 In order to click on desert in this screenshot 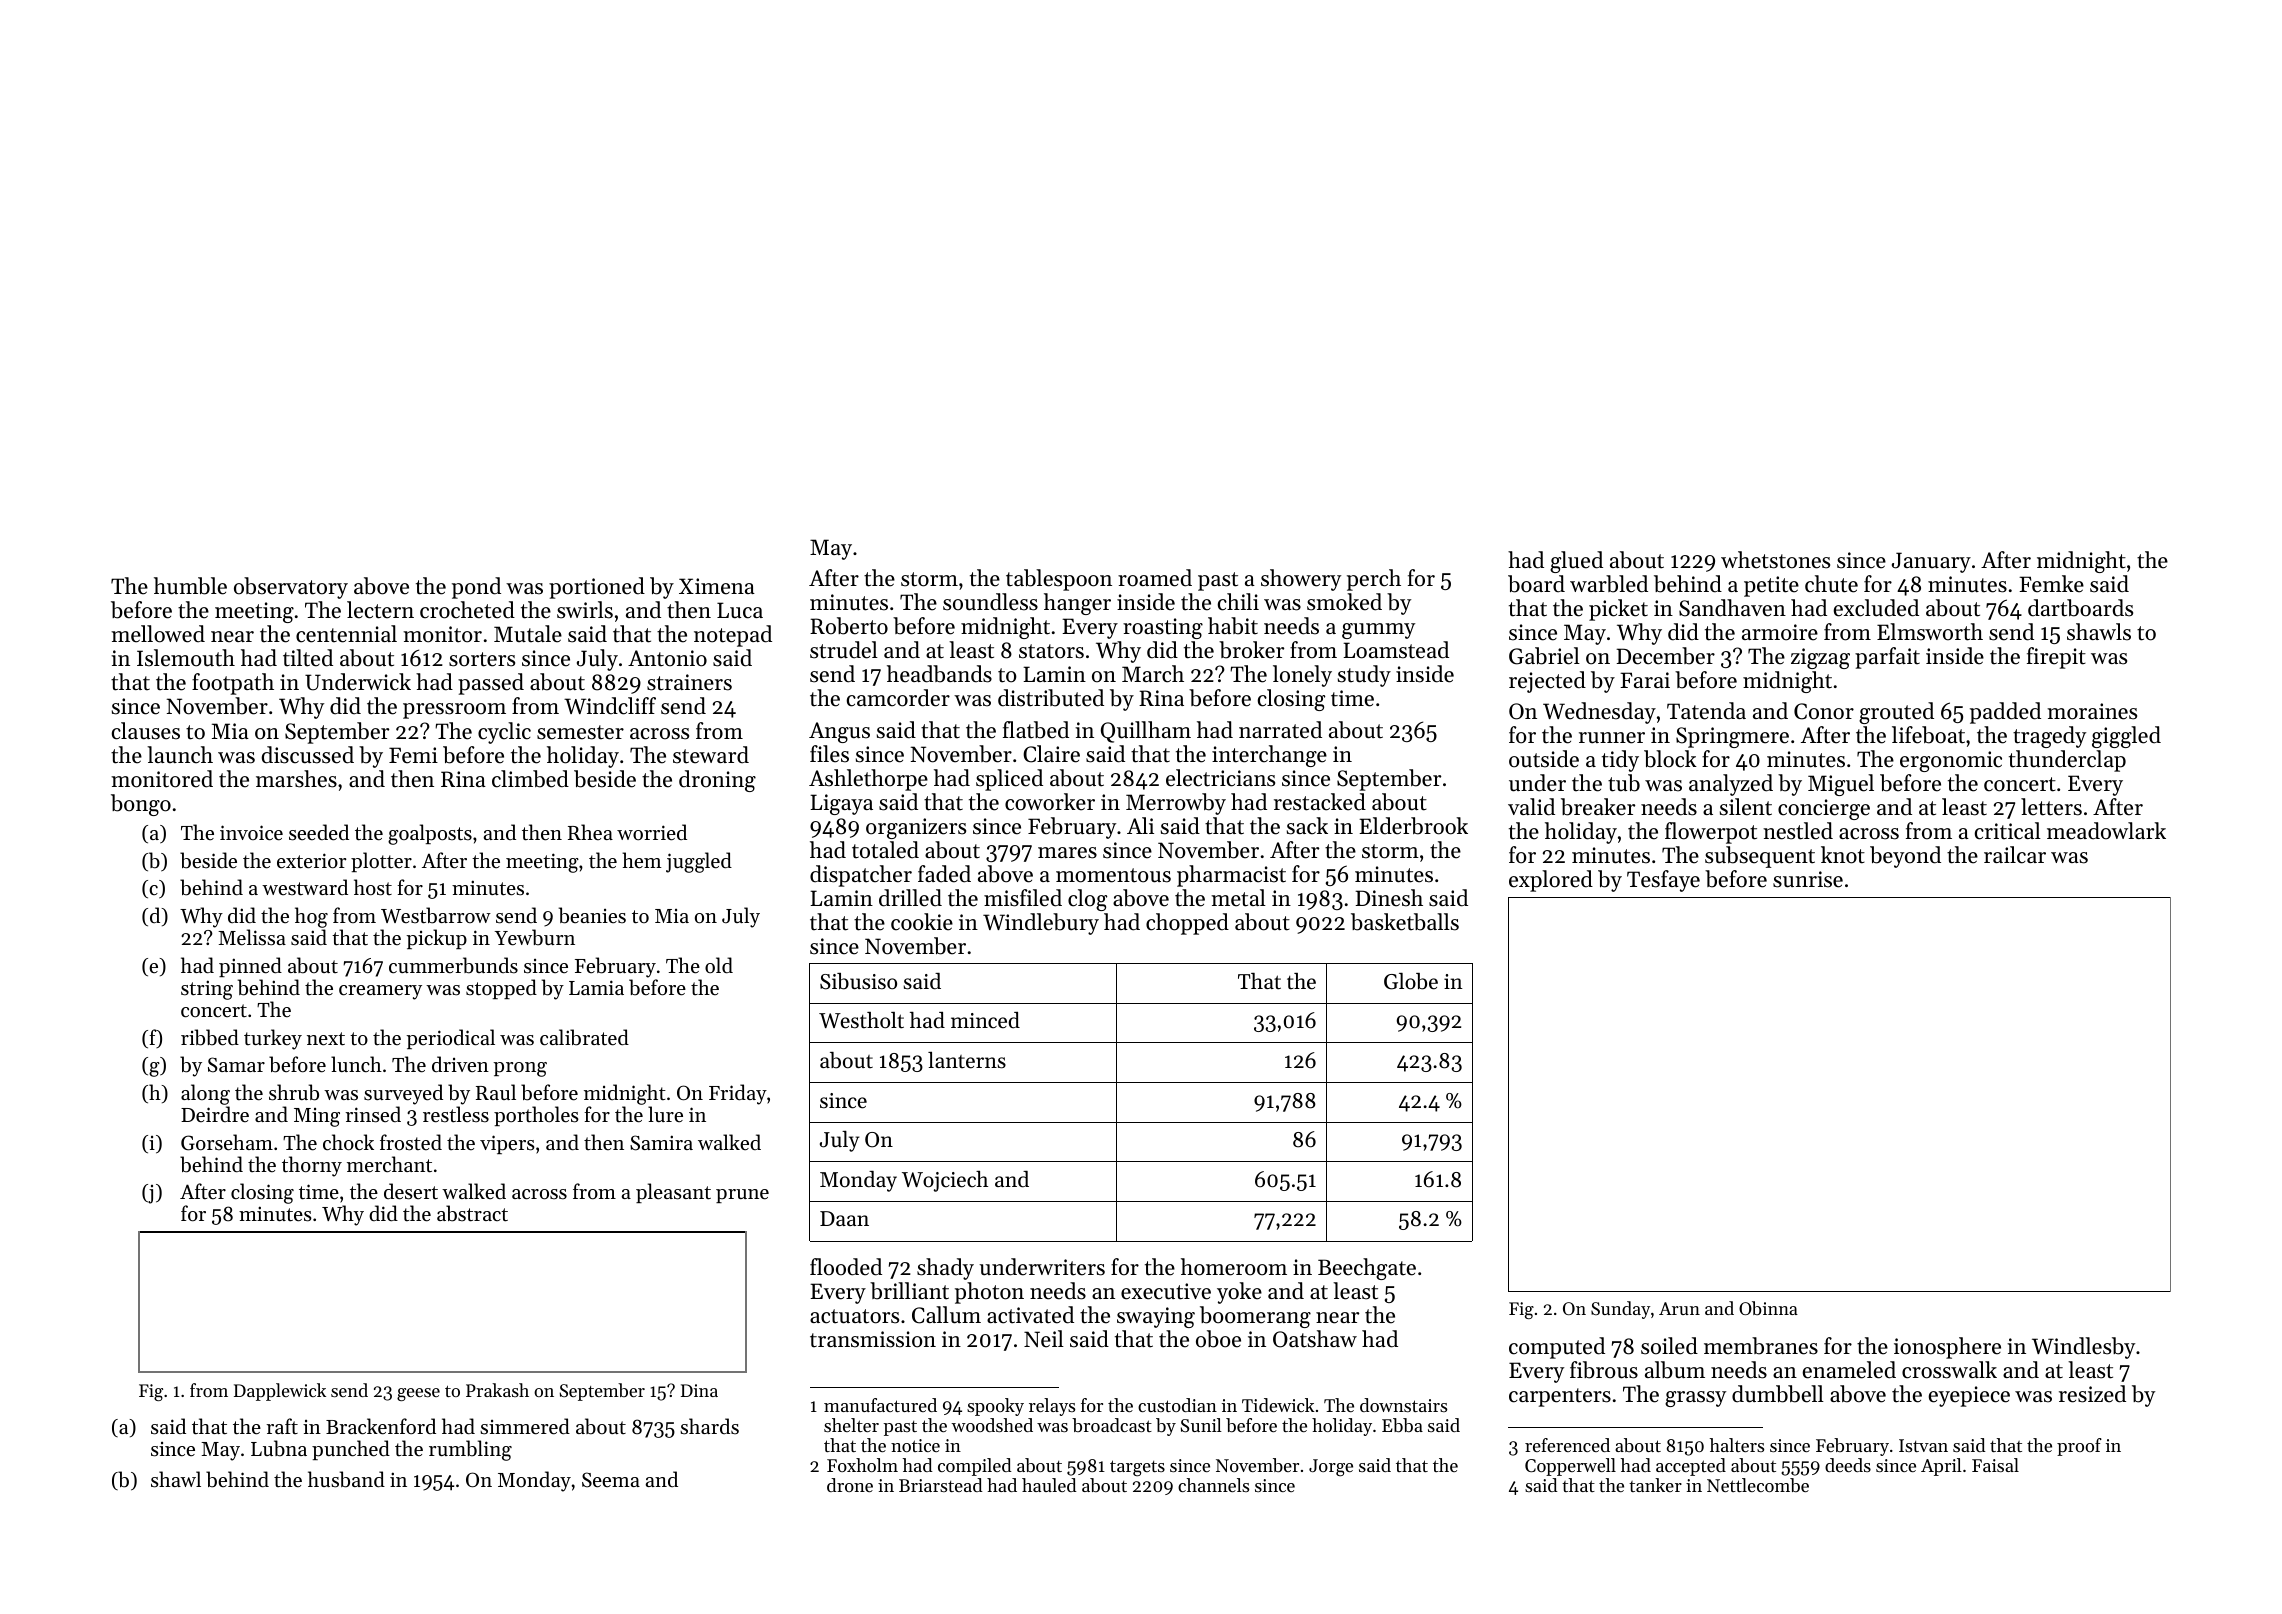, I will do `click(411, 1191)`.
